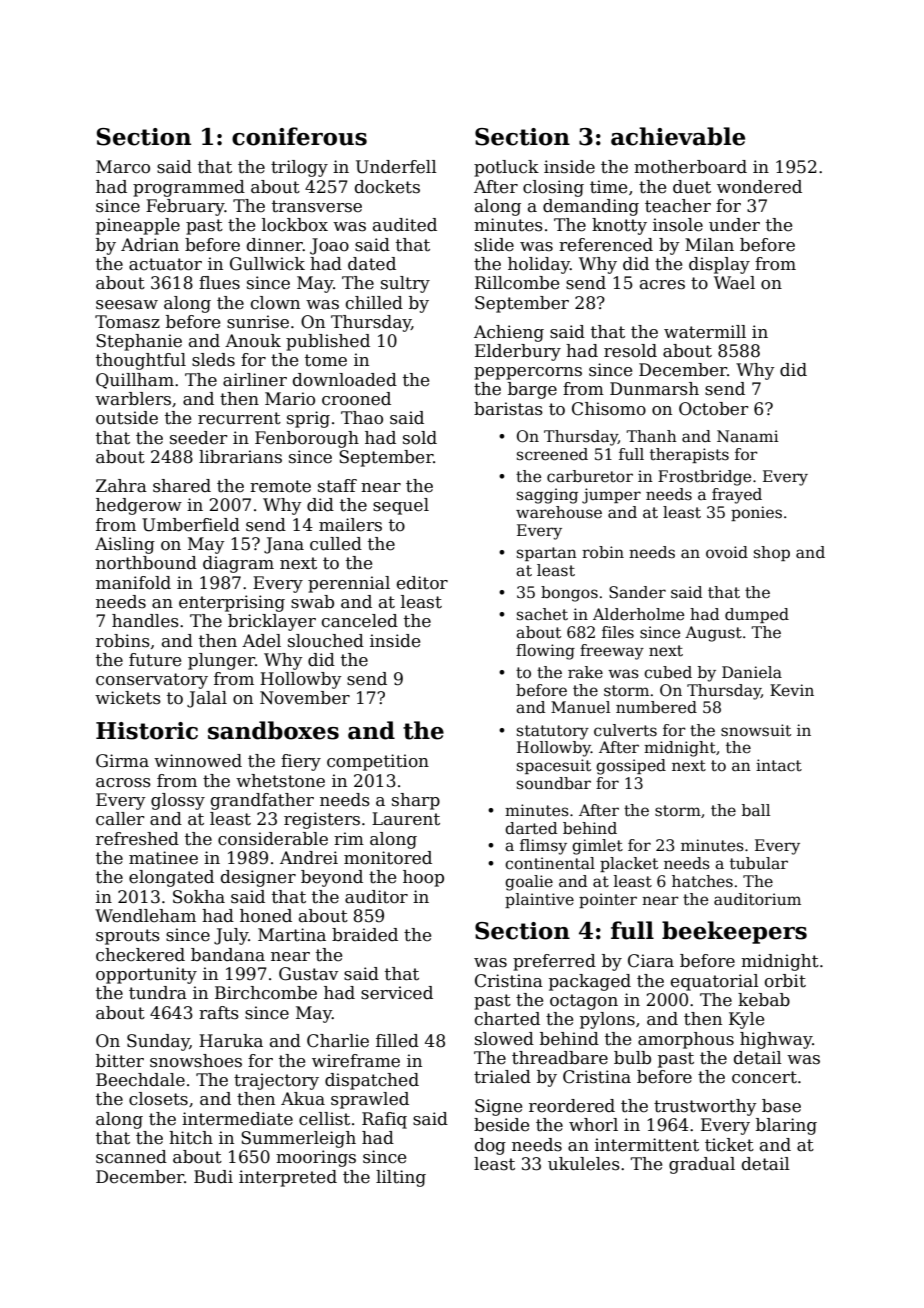 Image resolution: width=924 pixels, height=1308 pixels. I want to click on achievable, so click(678, 136).
